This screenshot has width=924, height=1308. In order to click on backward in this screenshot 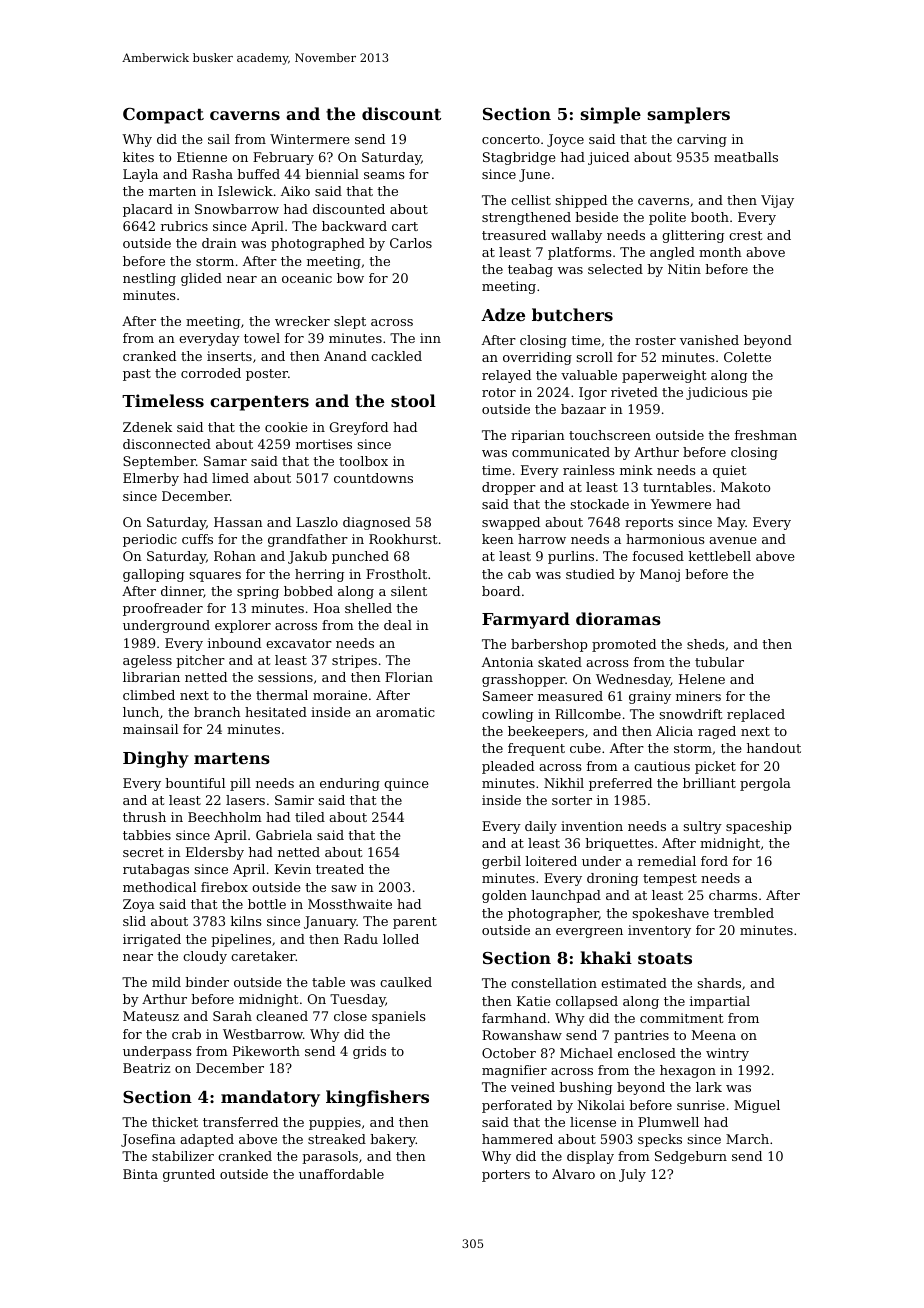, I will do `click(354, 226)`.
